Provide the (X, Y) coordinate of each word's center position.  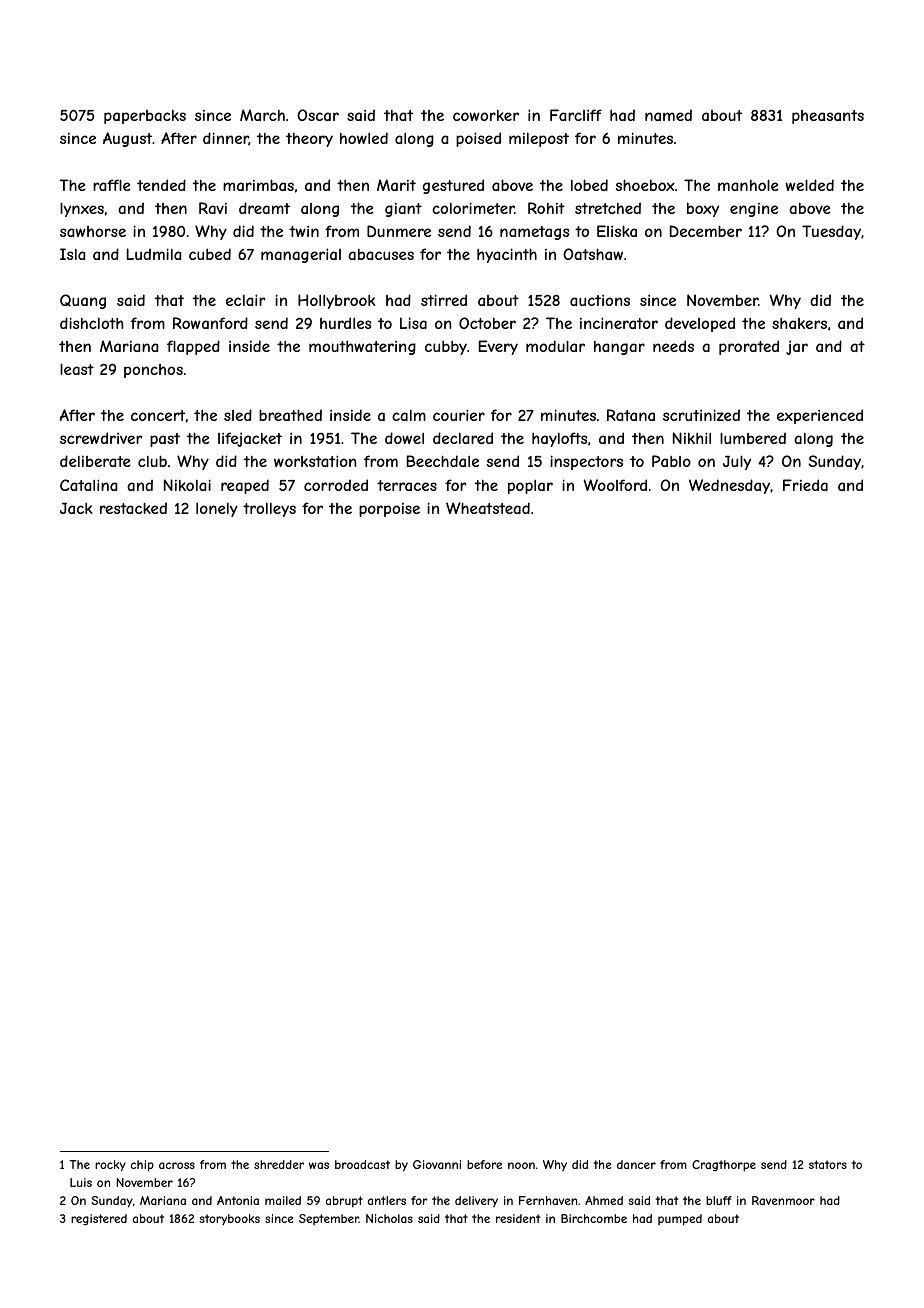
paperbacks (145, 117)
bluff (719, 1200)
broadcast (362, 1164)
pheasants (828, 117)
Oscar (318, 115)
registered (99, 1220)
